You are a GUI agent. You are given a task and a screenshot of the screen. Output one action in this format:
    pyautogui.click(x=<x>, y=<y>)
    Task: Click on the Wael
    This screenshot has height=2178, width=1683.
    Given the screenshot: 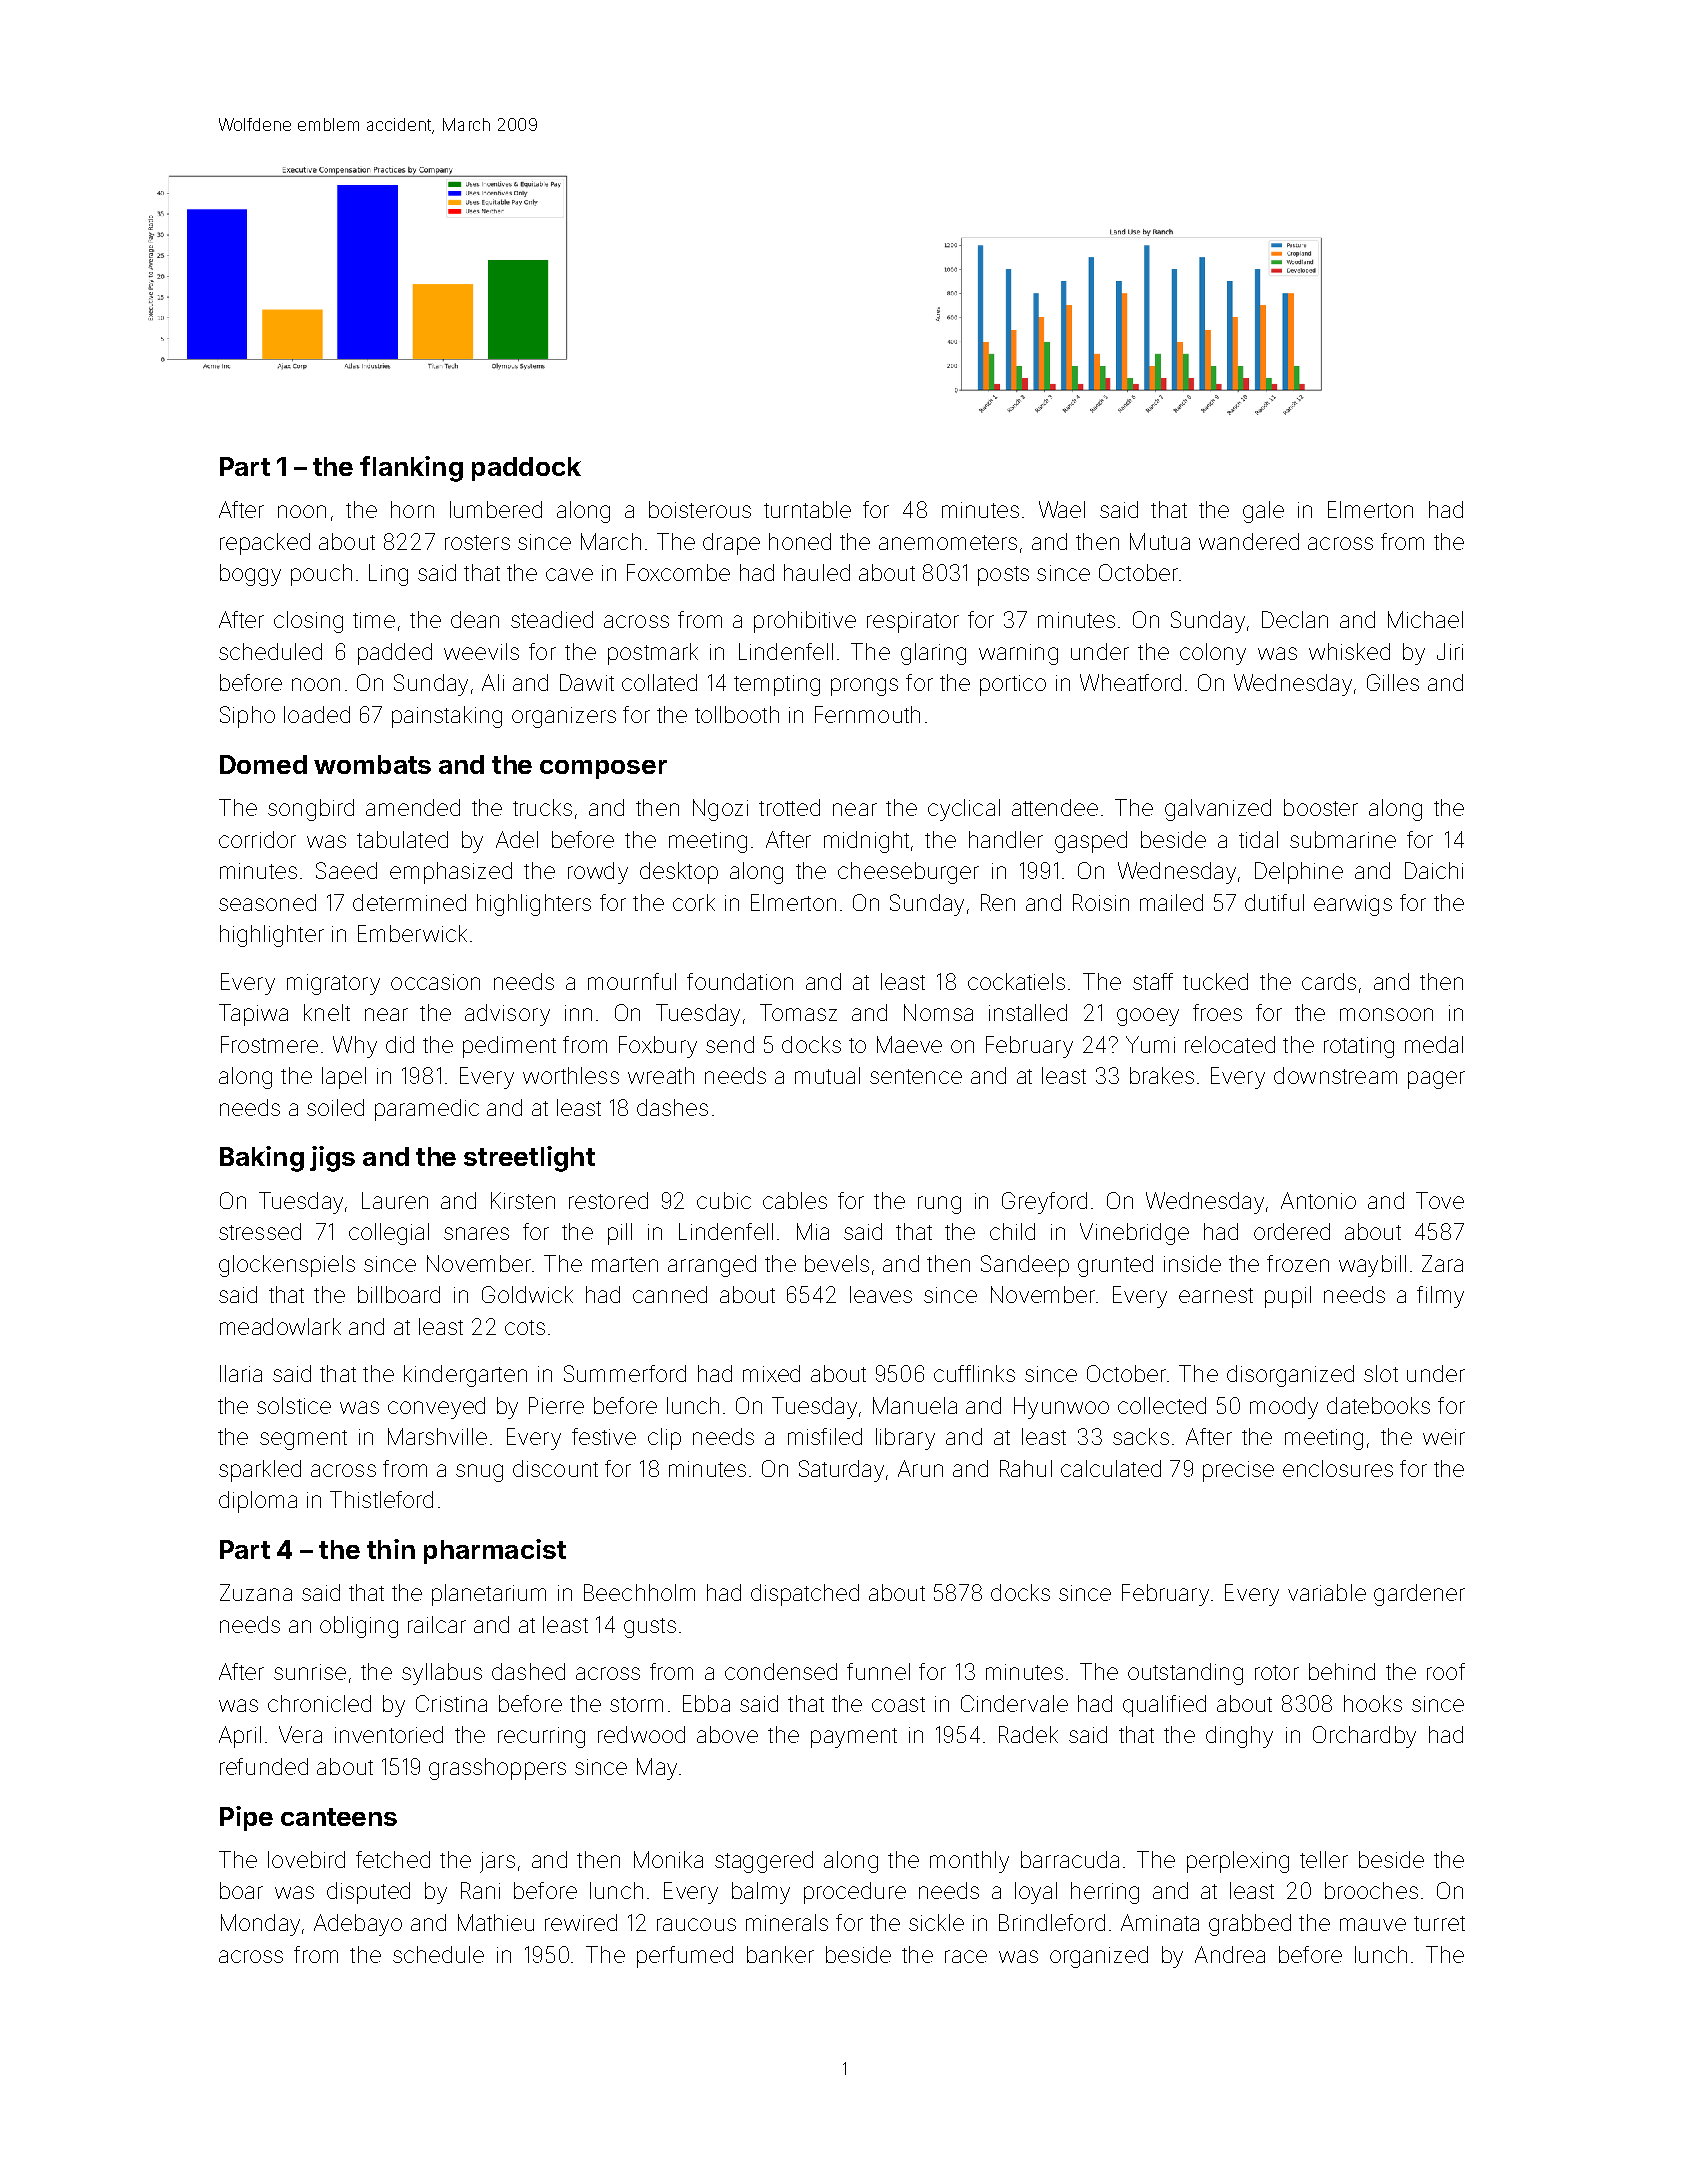 What is the action you would take?
    pyautogui.click(x=1062, y=509)
